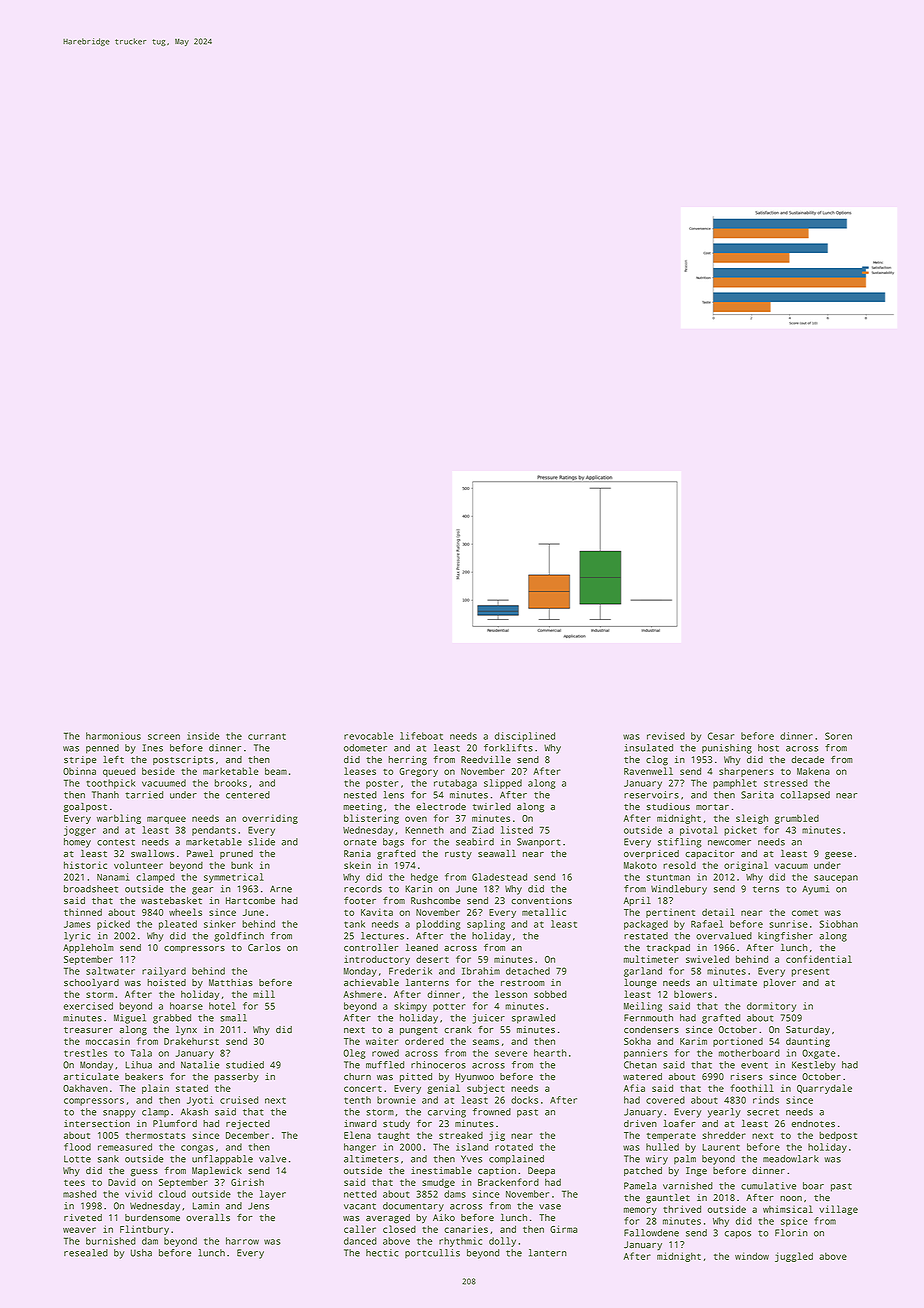  Describe the element at coordinates (524, 1100) in the screenshot. I see `docks` at that location.
